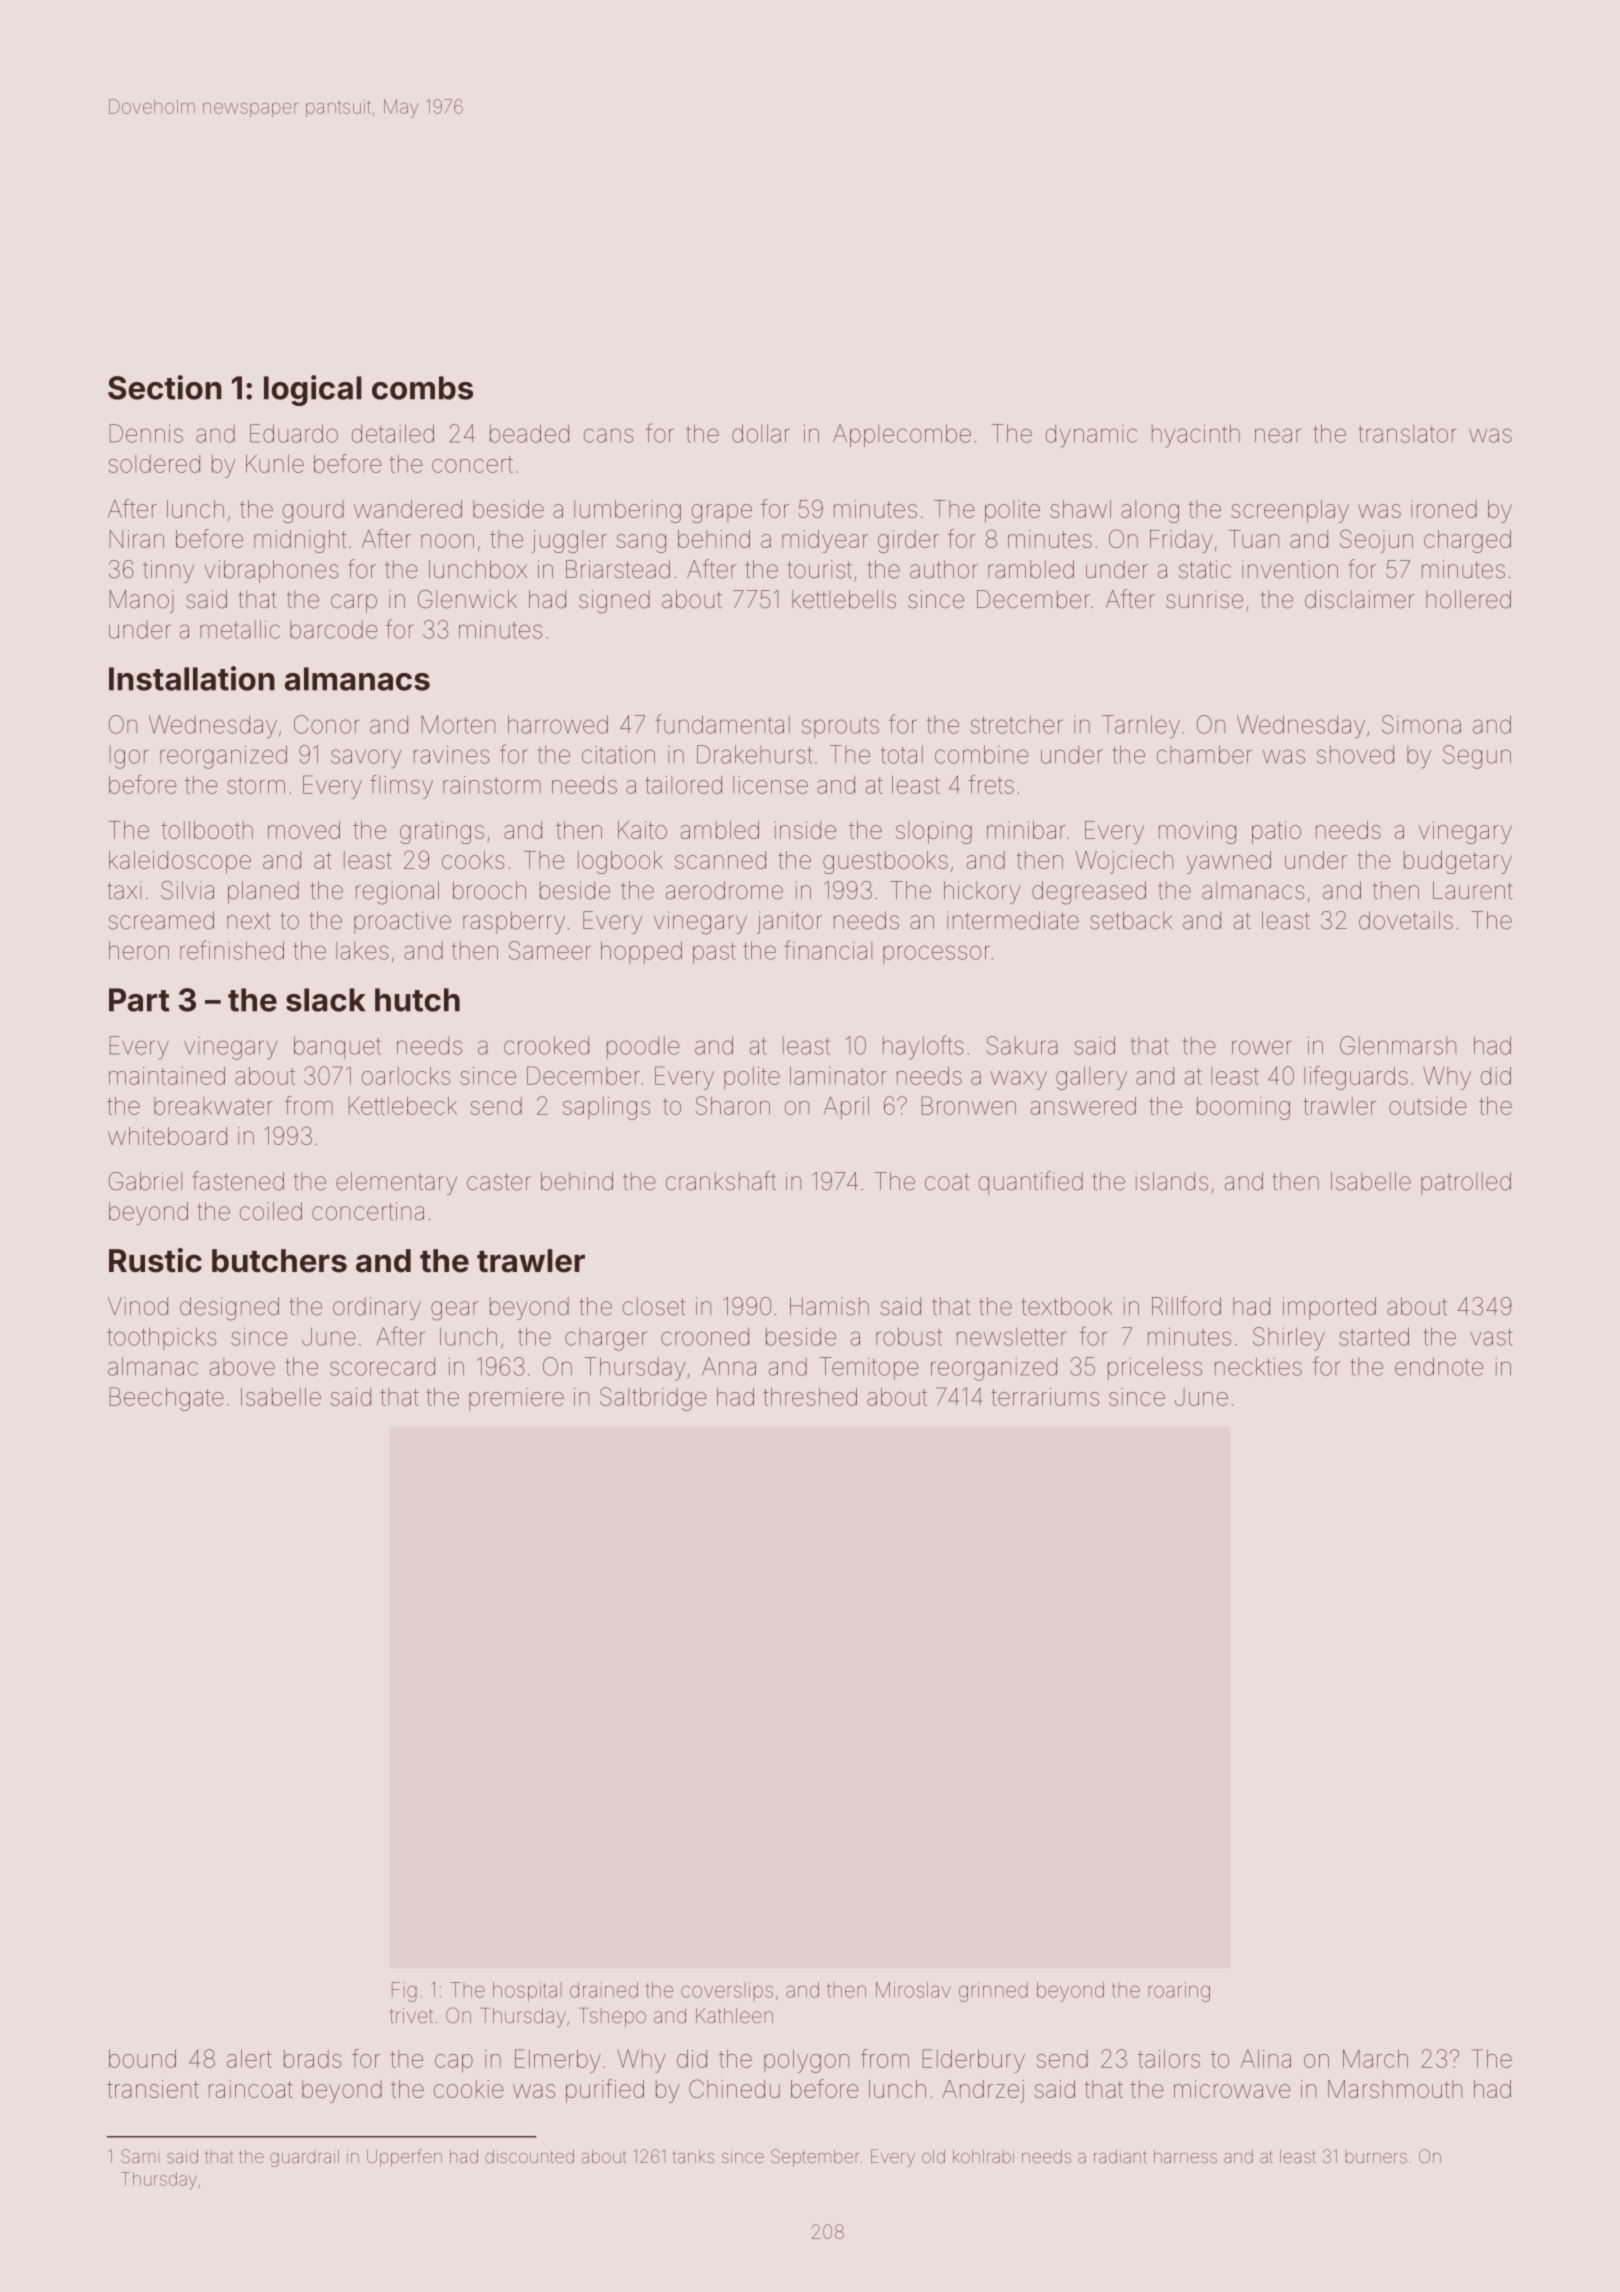 Image resolution: width=1620 pixels, height=2292 pixels. Describe the element at coordinates (304, 2158) in the screenshot. I see `guardrail` at that location.
